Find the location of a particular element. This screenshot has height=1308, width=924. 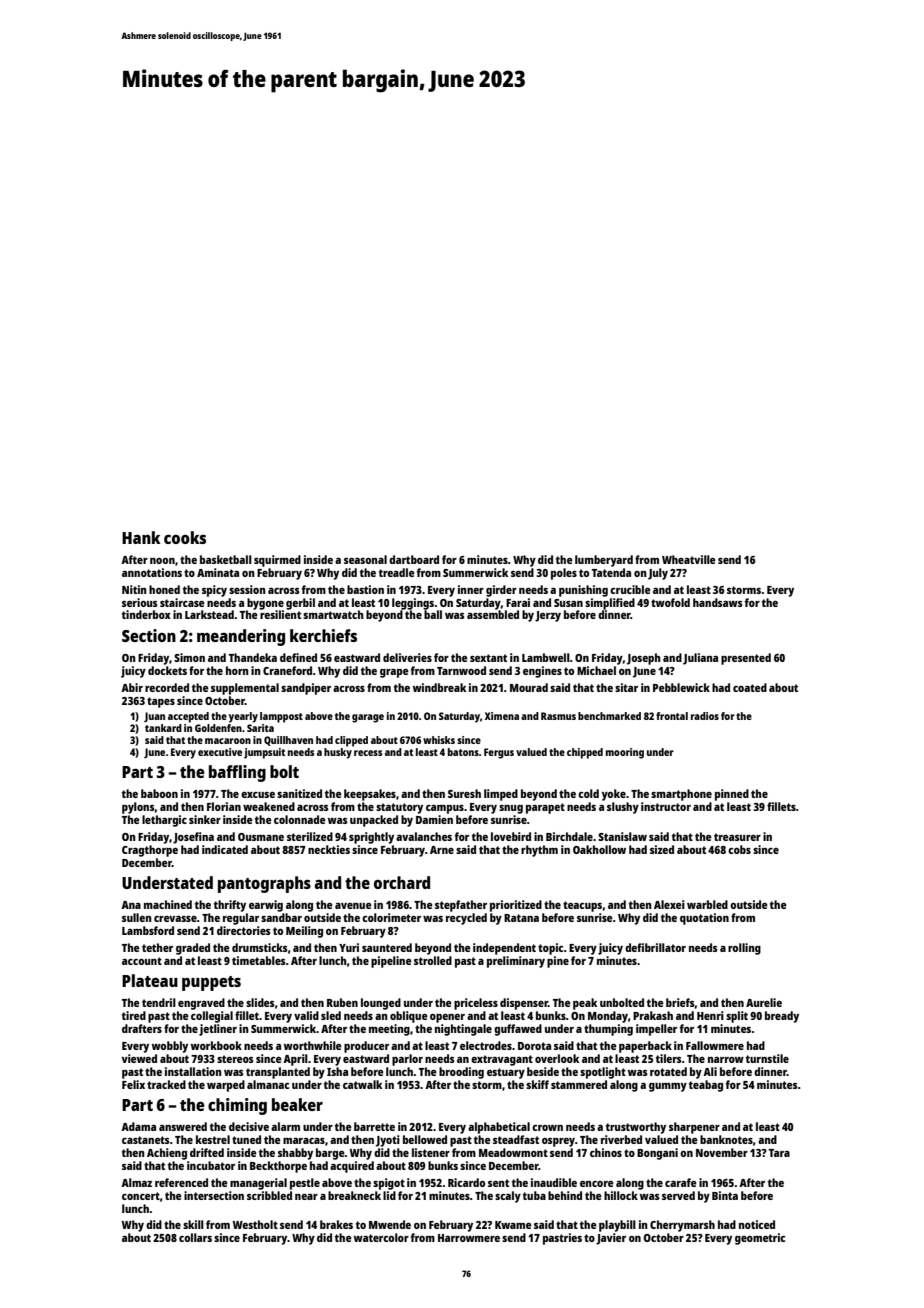

Cherrymarsh is located at coordinates (682, 1226).
